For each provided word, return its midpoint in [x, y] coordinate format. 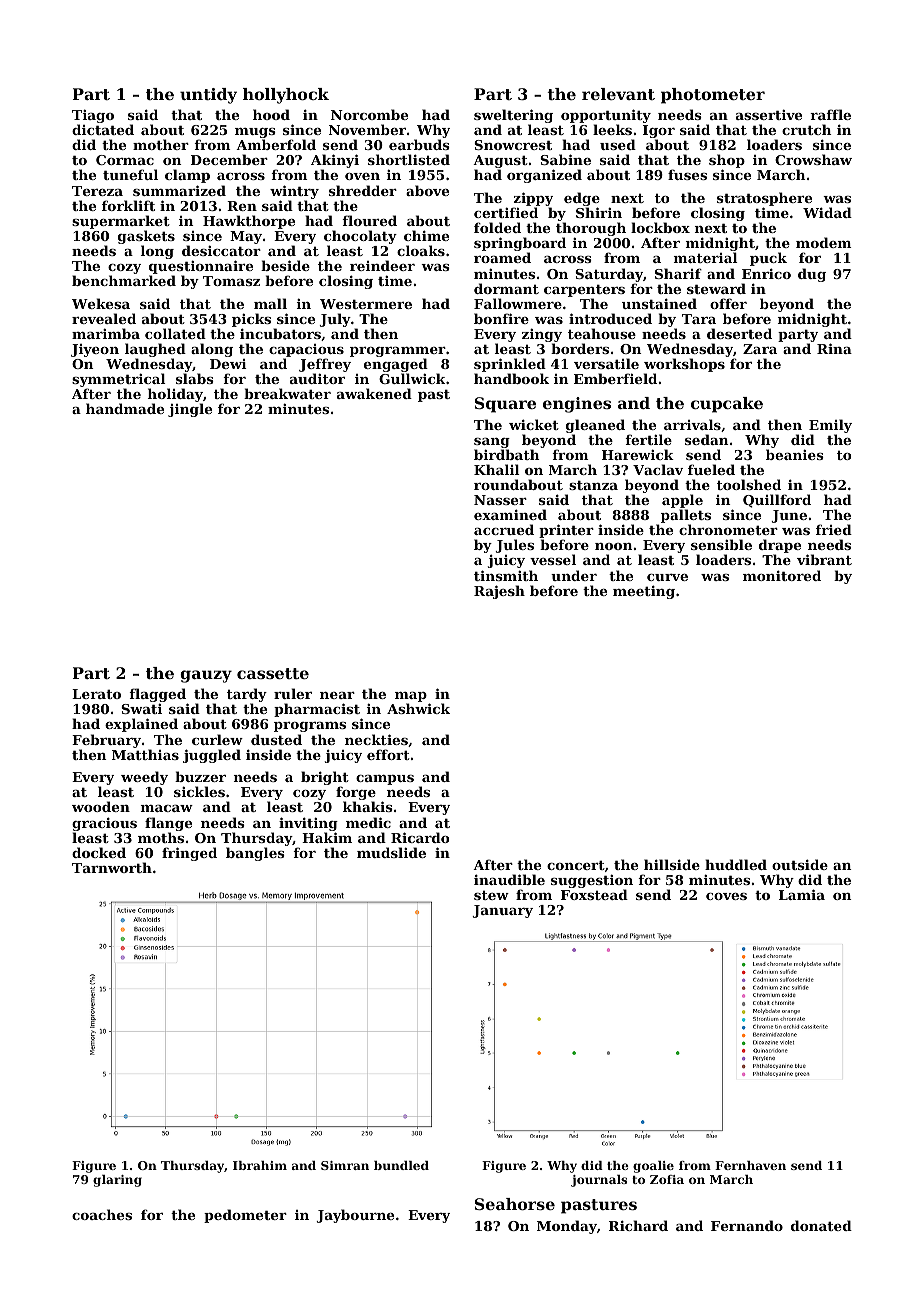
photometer [713, 96]
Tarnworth [112, 867]
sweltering [513, 117]
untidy [208, 96]
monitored [782, 575]
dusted [276, 739]
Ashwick [418, 709]
